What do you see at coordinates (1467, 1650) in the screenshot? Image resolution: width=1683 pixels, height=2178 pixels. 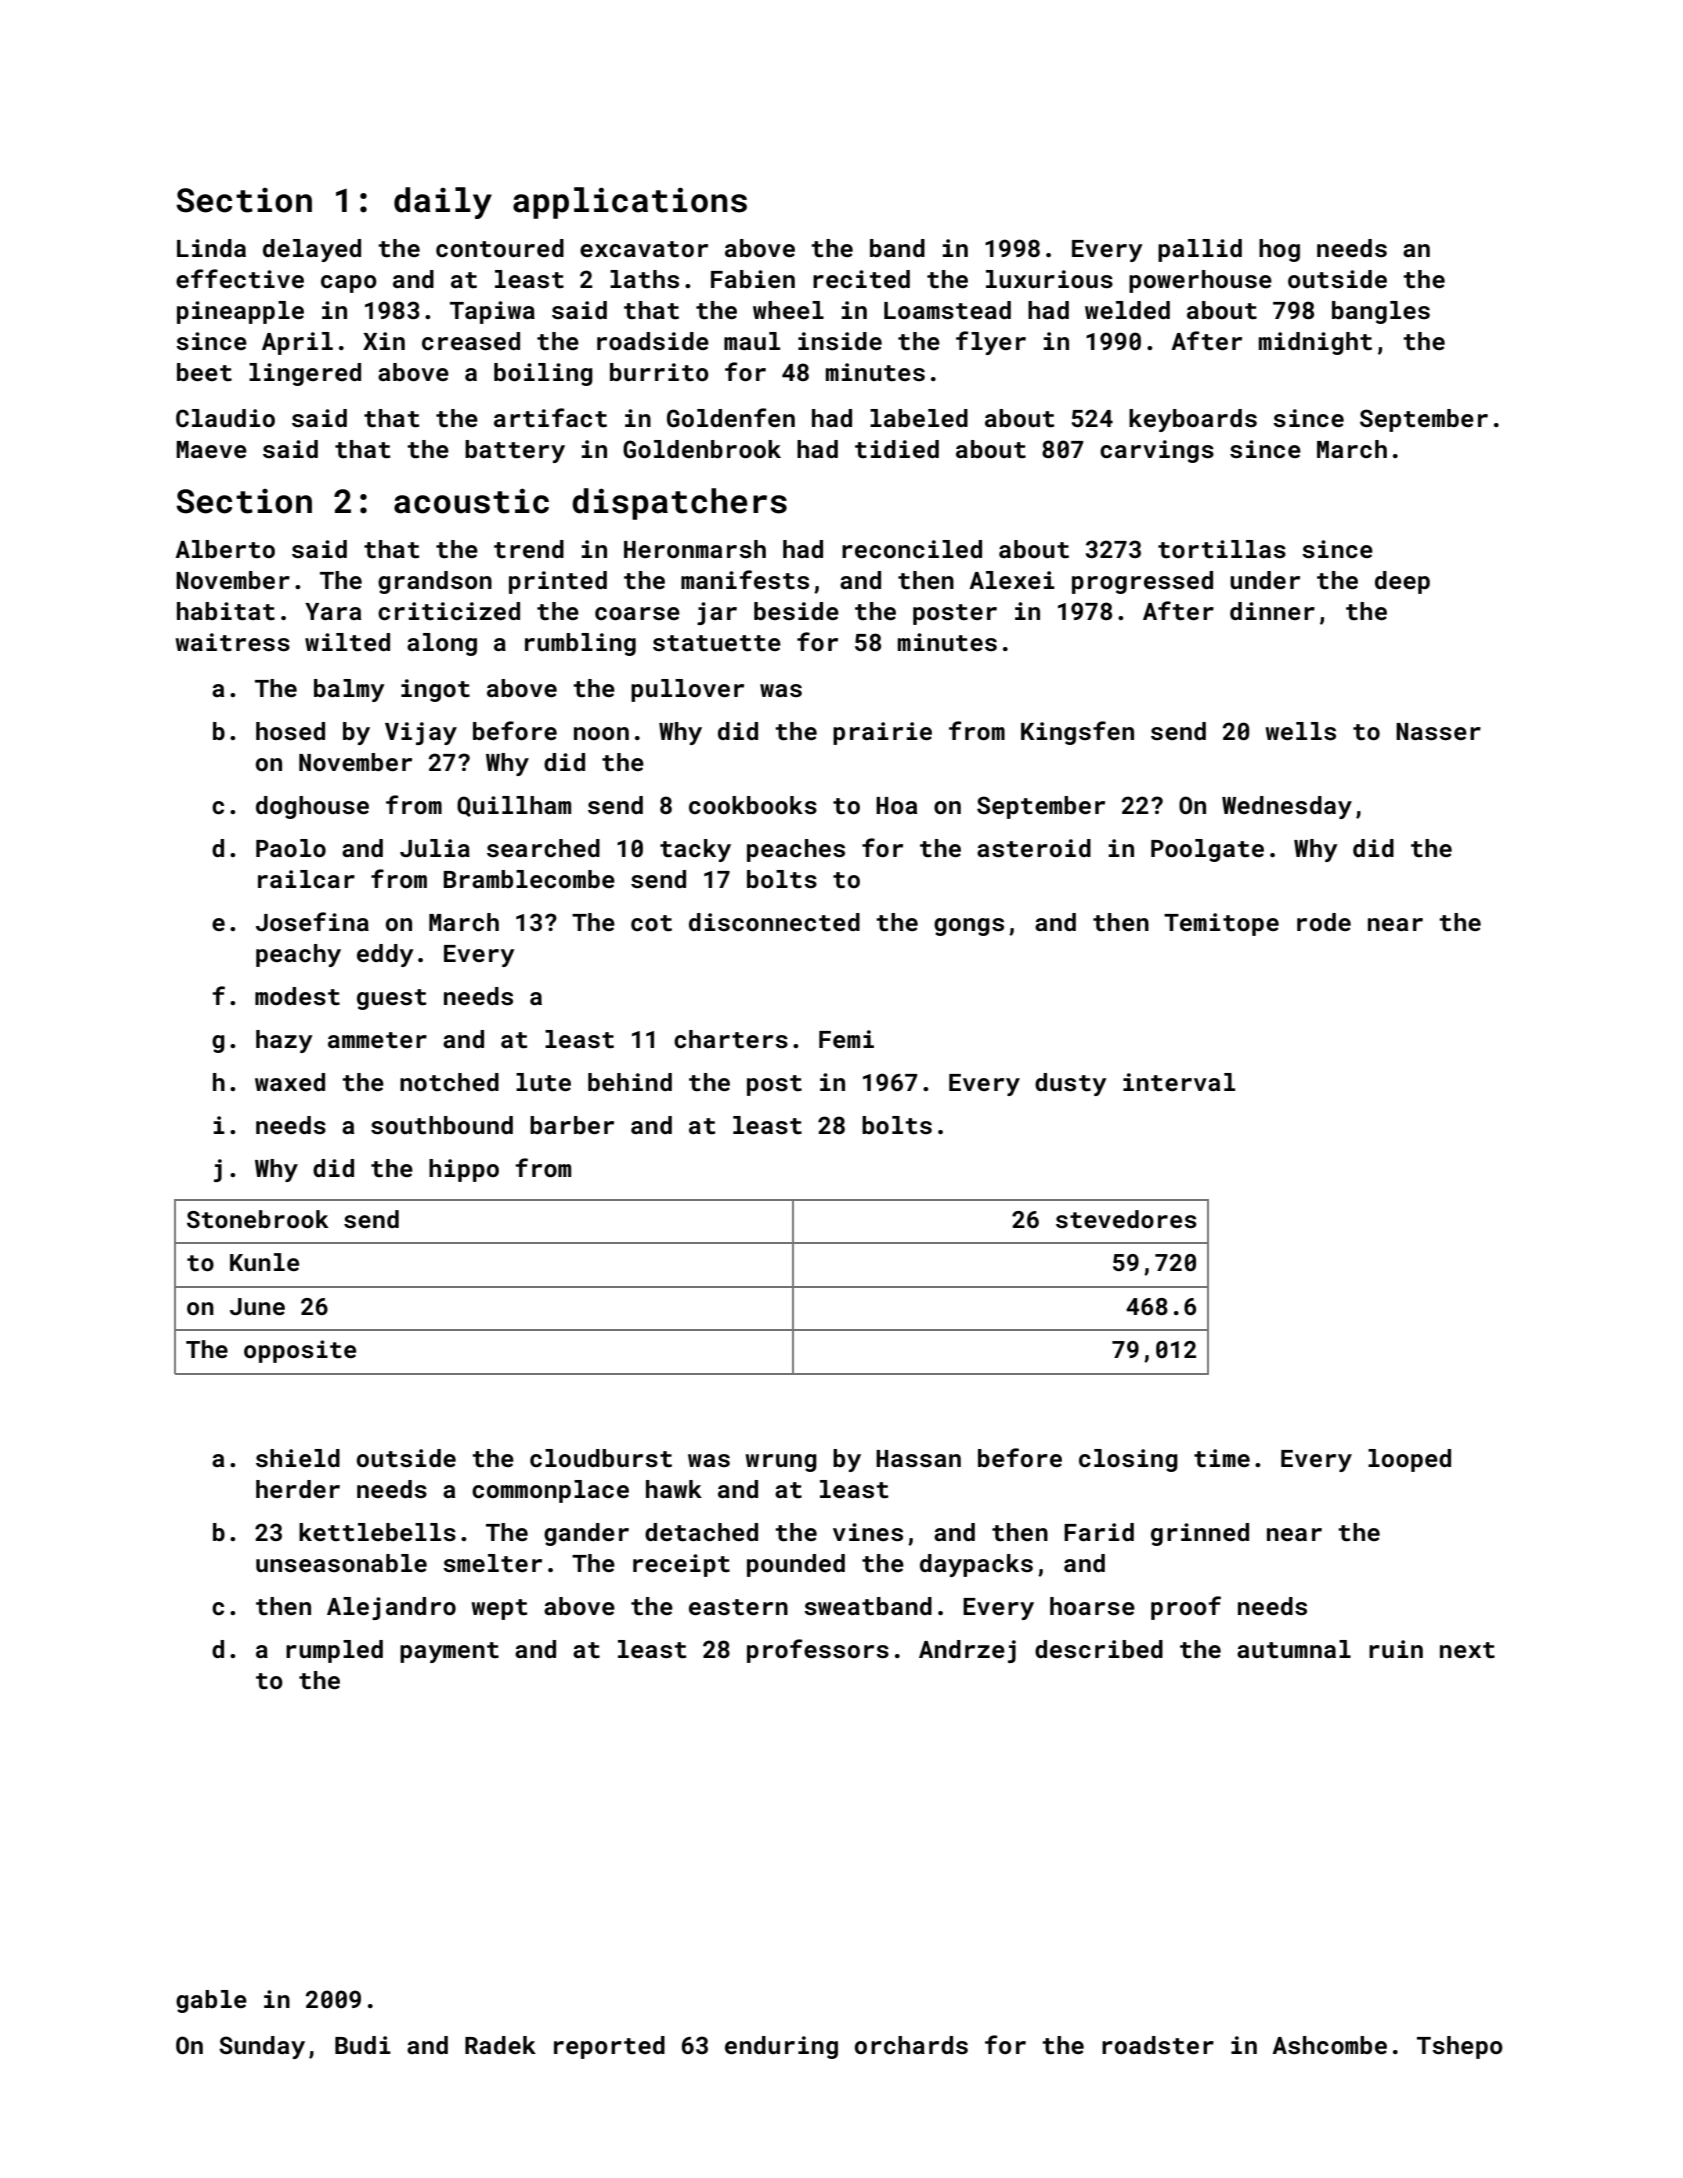 I see `next` at bounding box center [1467, 1650].
